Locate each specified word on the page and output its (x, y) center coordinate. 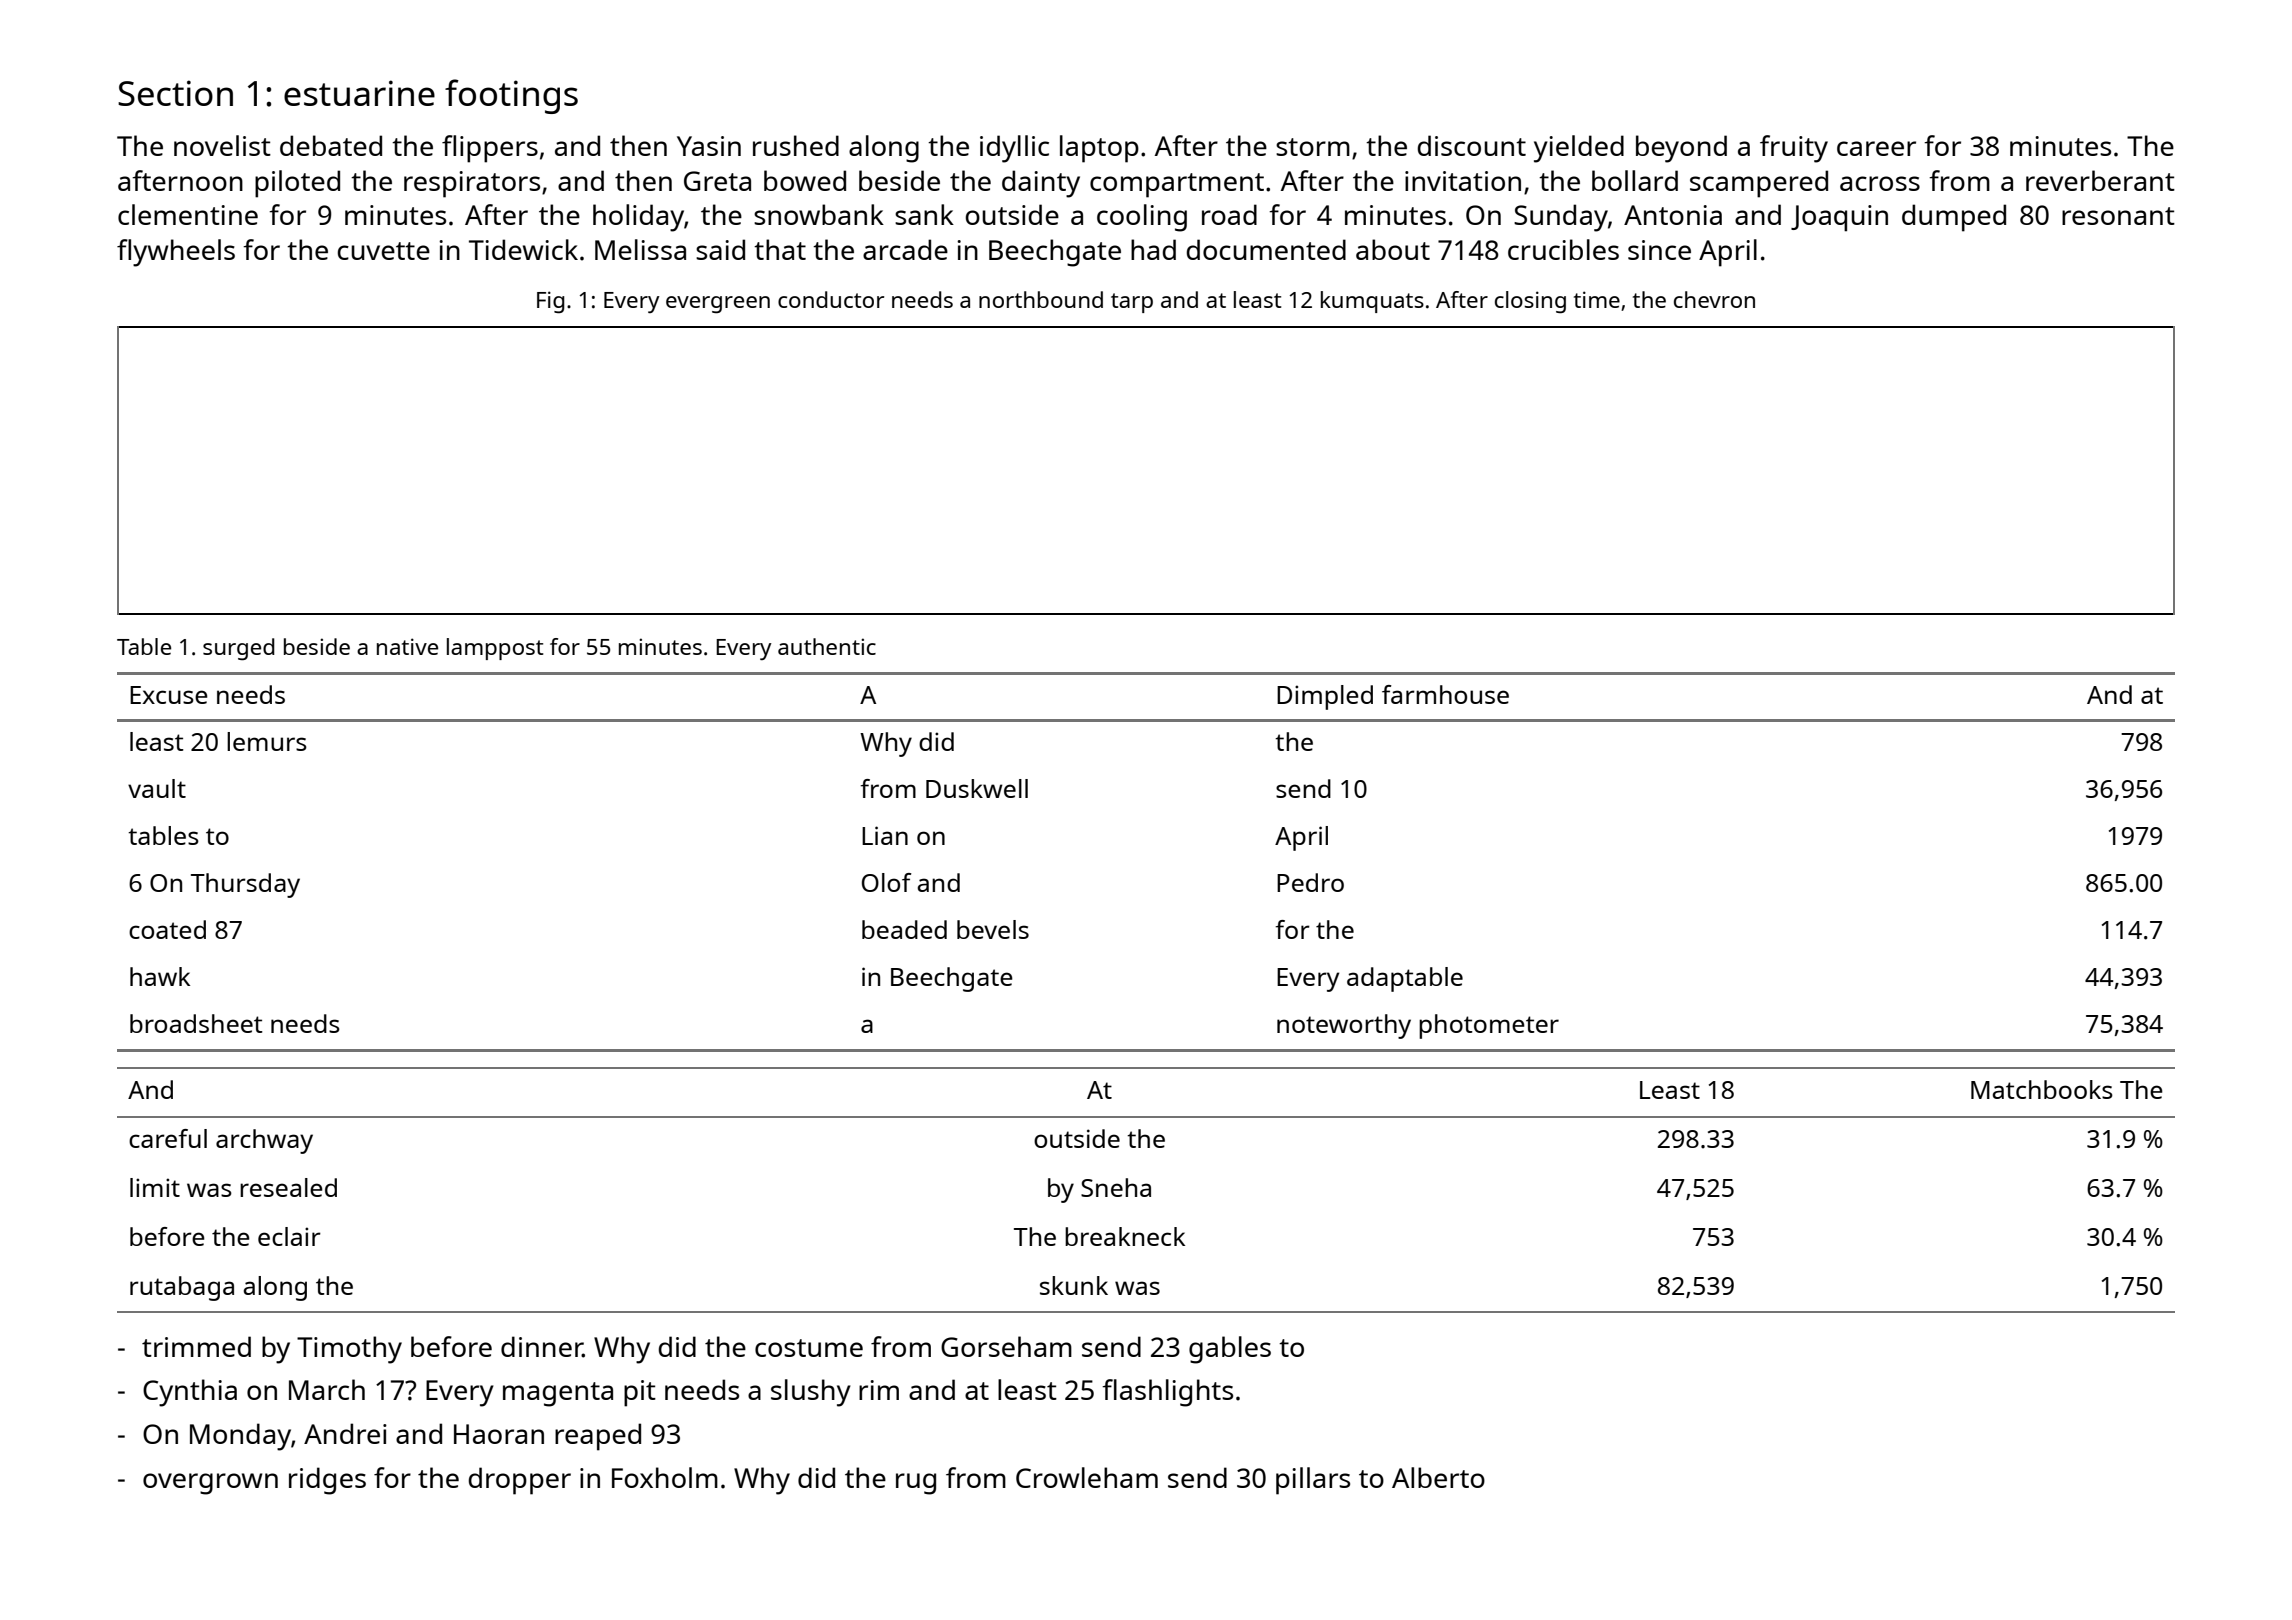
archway (264, 1141)
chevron (1714, 299)
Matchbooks (2042, 1089)
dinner (542, 1346)
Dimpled (1325, 697)
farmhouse (1445, 694)
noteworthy (1344, 1026)
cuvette (384, 251)
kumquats (1372, 302)
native (407, 646)
